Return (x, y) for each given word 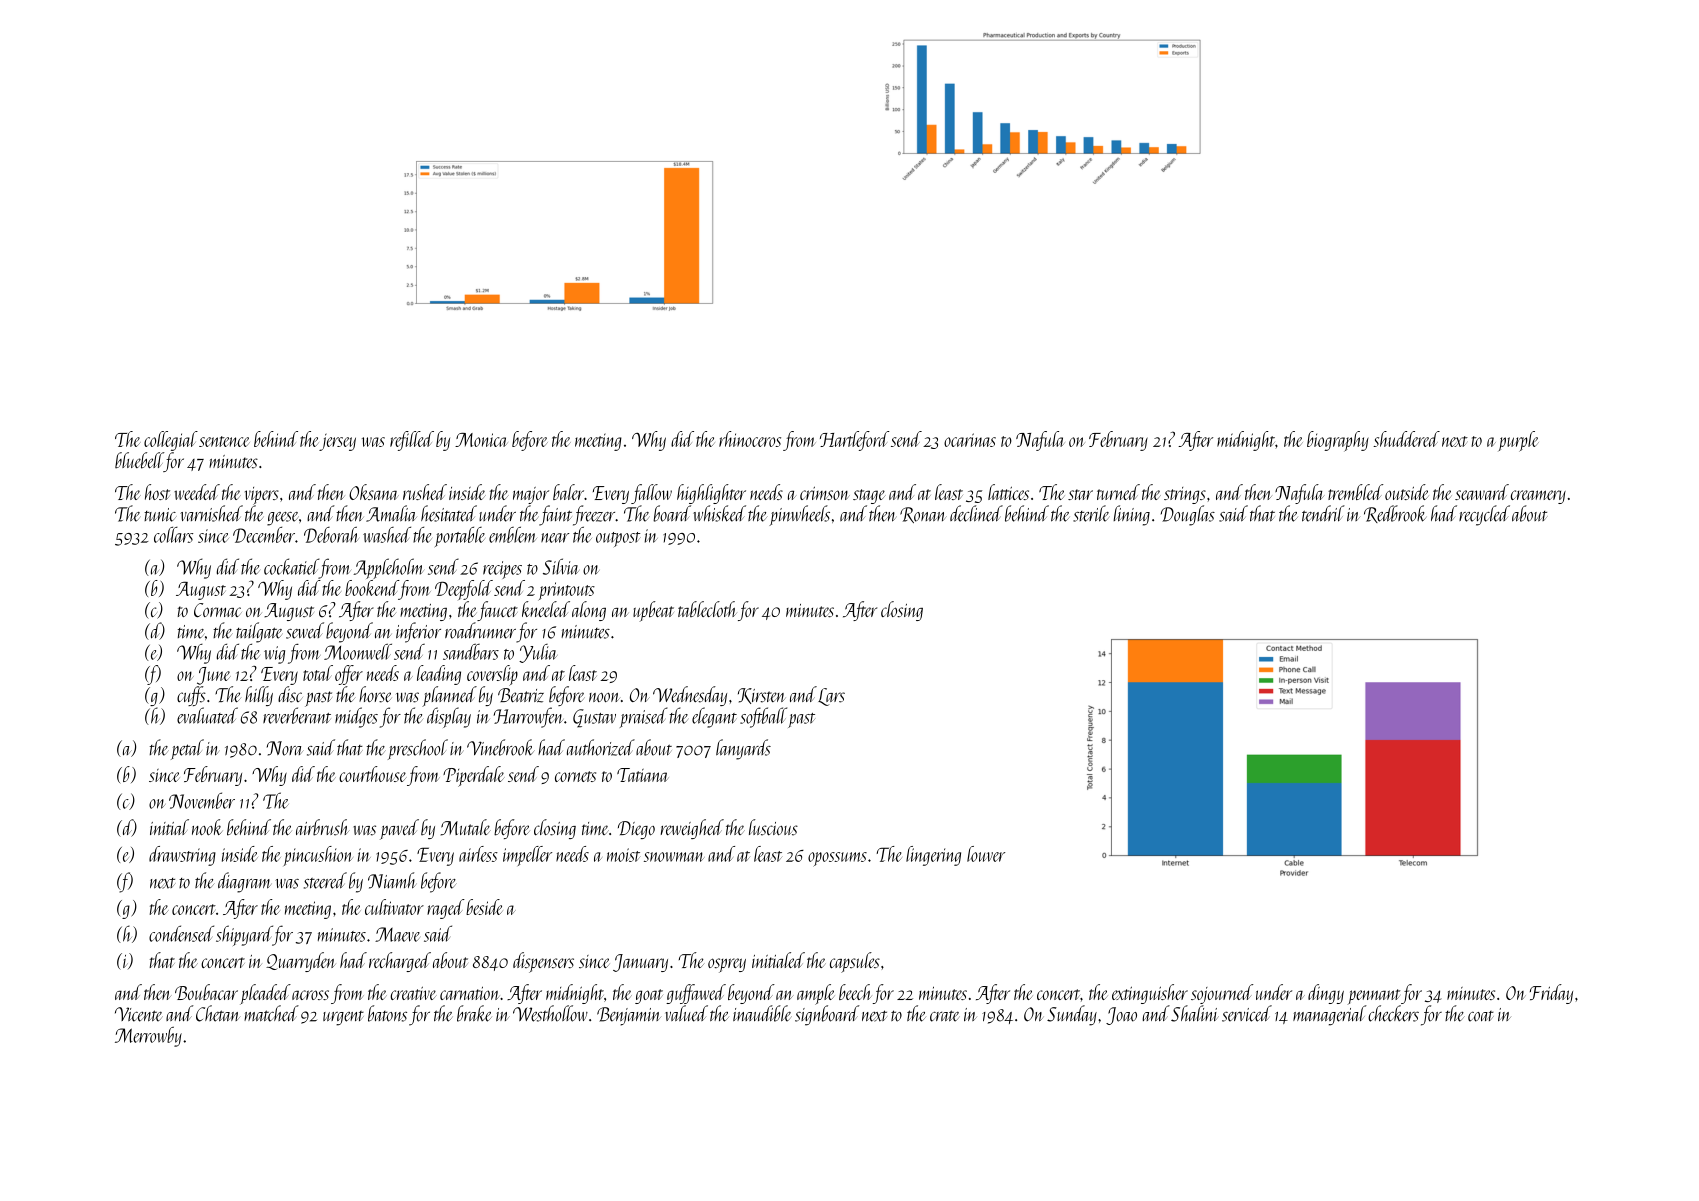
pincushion (318, 856)
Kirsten (761, 696)
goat (649, 996)
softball (763, 717)
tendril (1323, 513)
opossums (837, 859)
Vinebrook (501, 747)
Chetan (218, 1013)
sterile (1091, 513)
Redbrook (1395, 514)
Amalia (391, 513)
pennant (1373, 997)
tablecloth (707, 609)
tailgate (259, 632)
